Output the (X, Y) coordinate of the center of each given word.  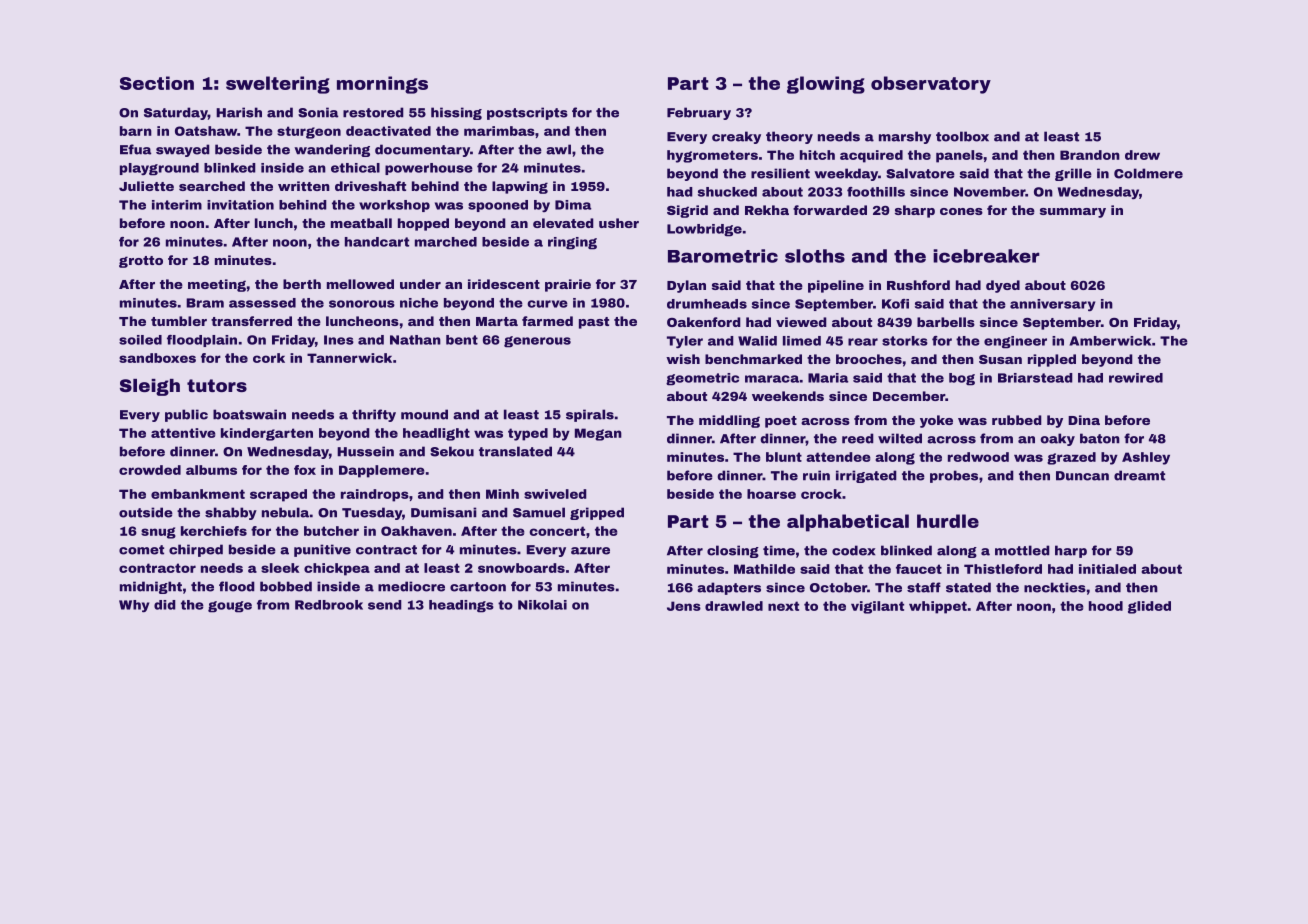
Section (157, 83)
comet (141, 550)
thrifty (374, 415)
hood (1106, 606)
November (990, 192)
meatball (361, 223)
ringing (572, 243)
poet (781, 422)
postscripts (527, 113)
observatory (931, 85)
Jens (684, 606)
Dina (1084, 420)
